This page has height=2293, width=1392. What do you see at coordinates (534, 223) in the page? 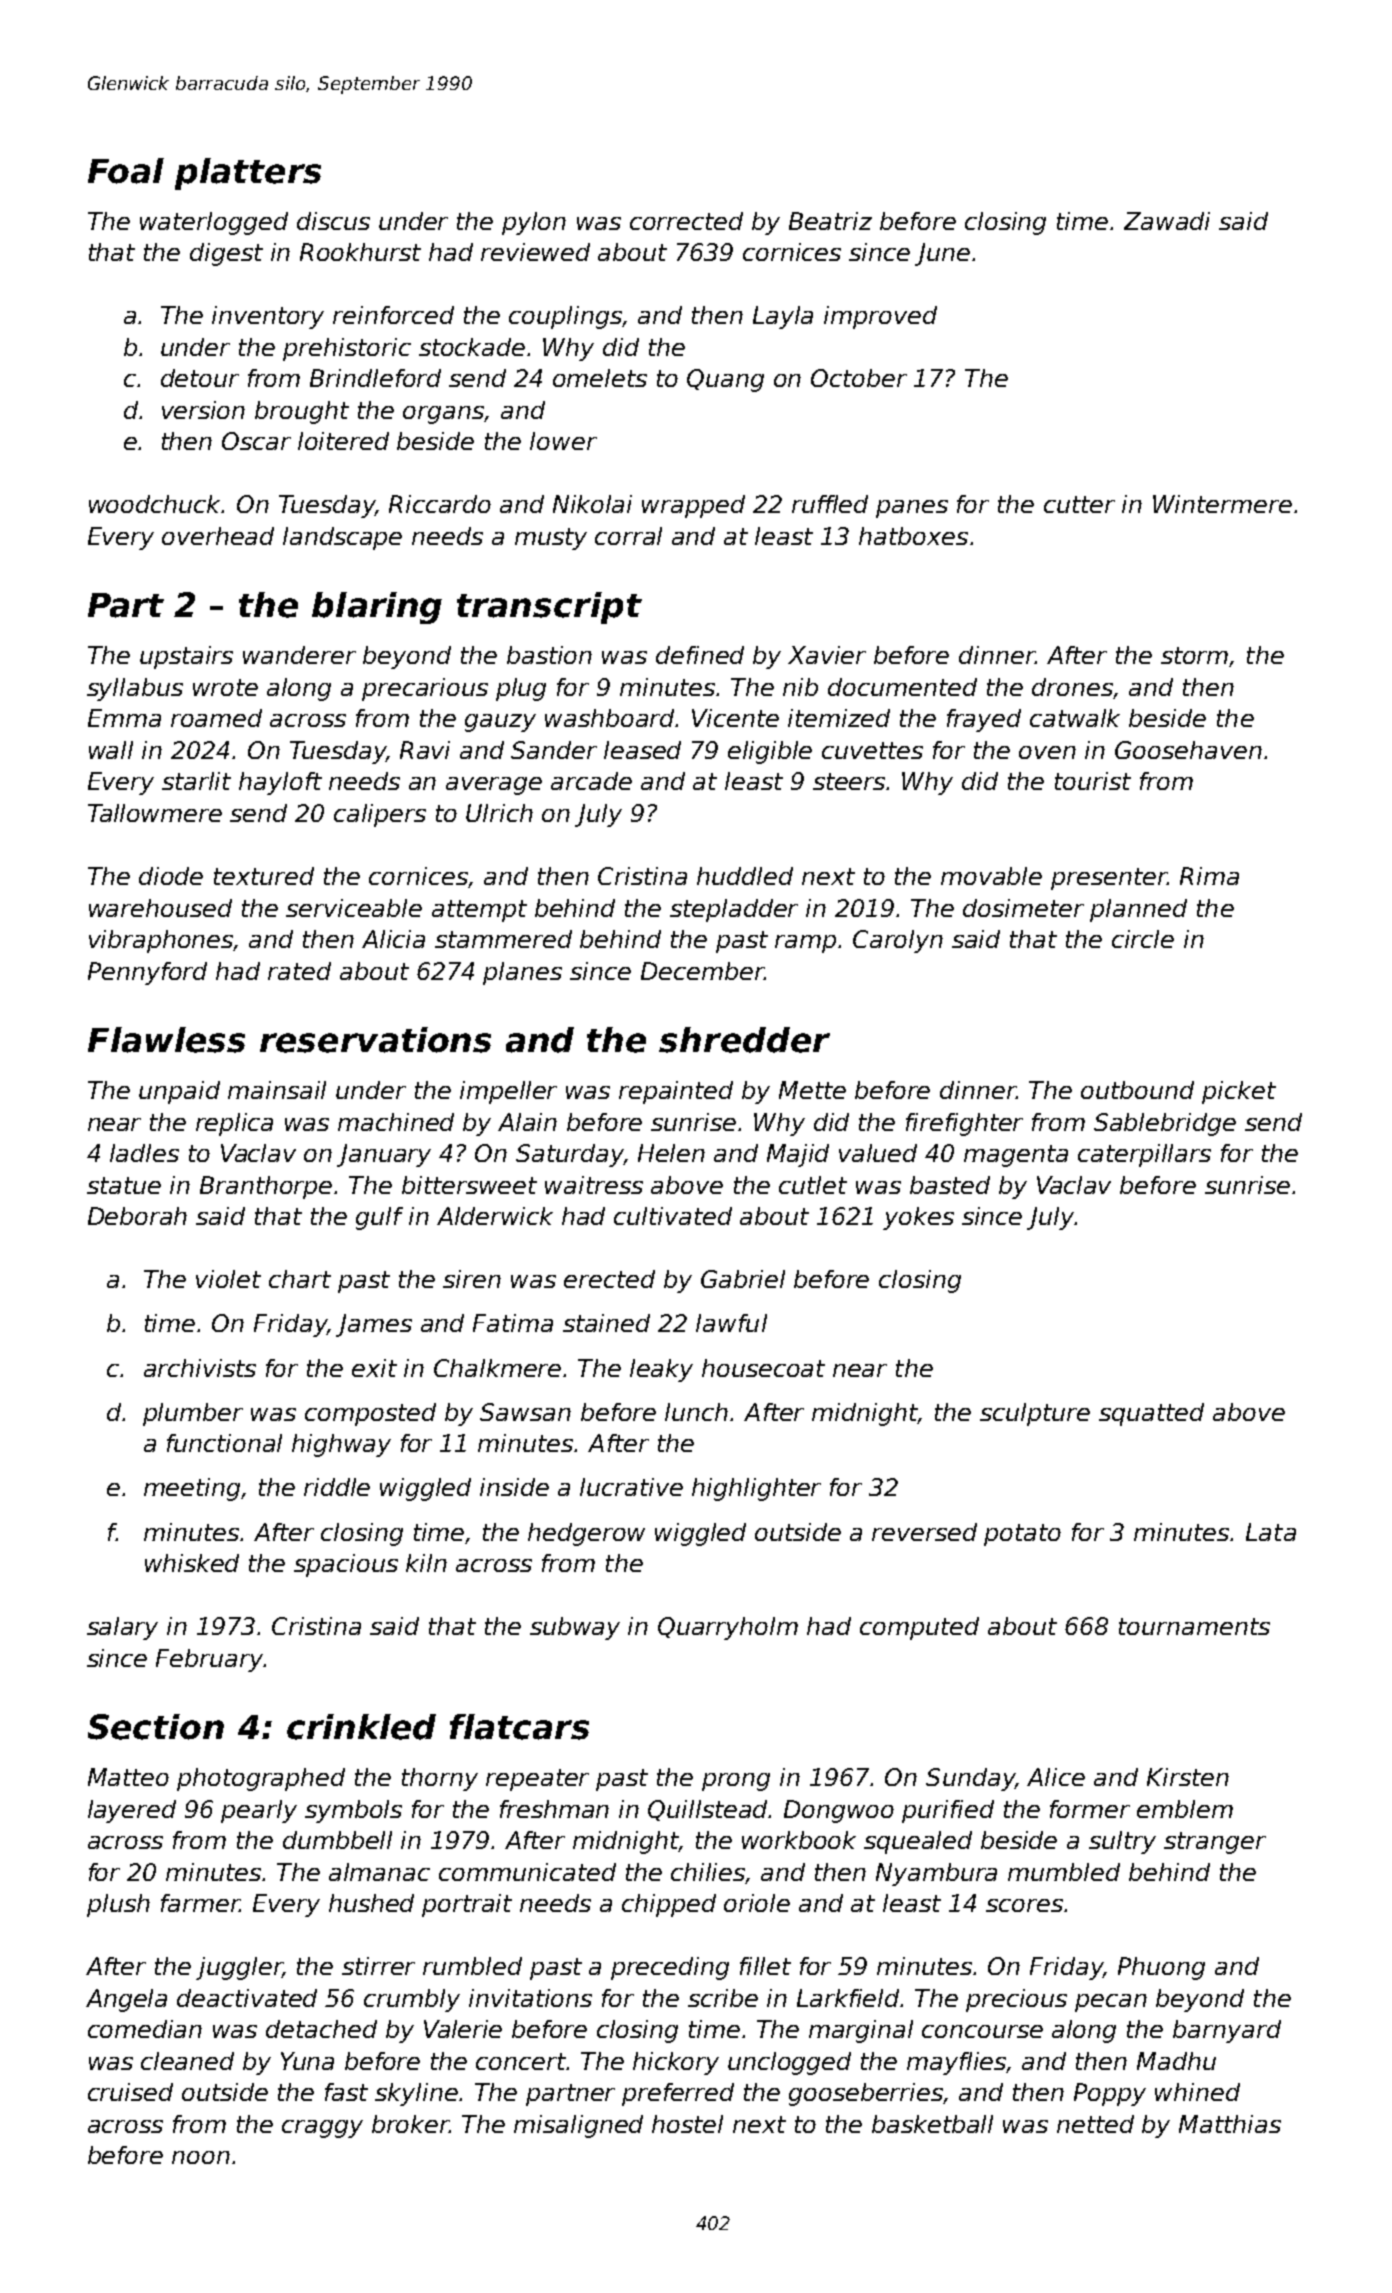
I see `pylon` at bounding box center [534, 223].
